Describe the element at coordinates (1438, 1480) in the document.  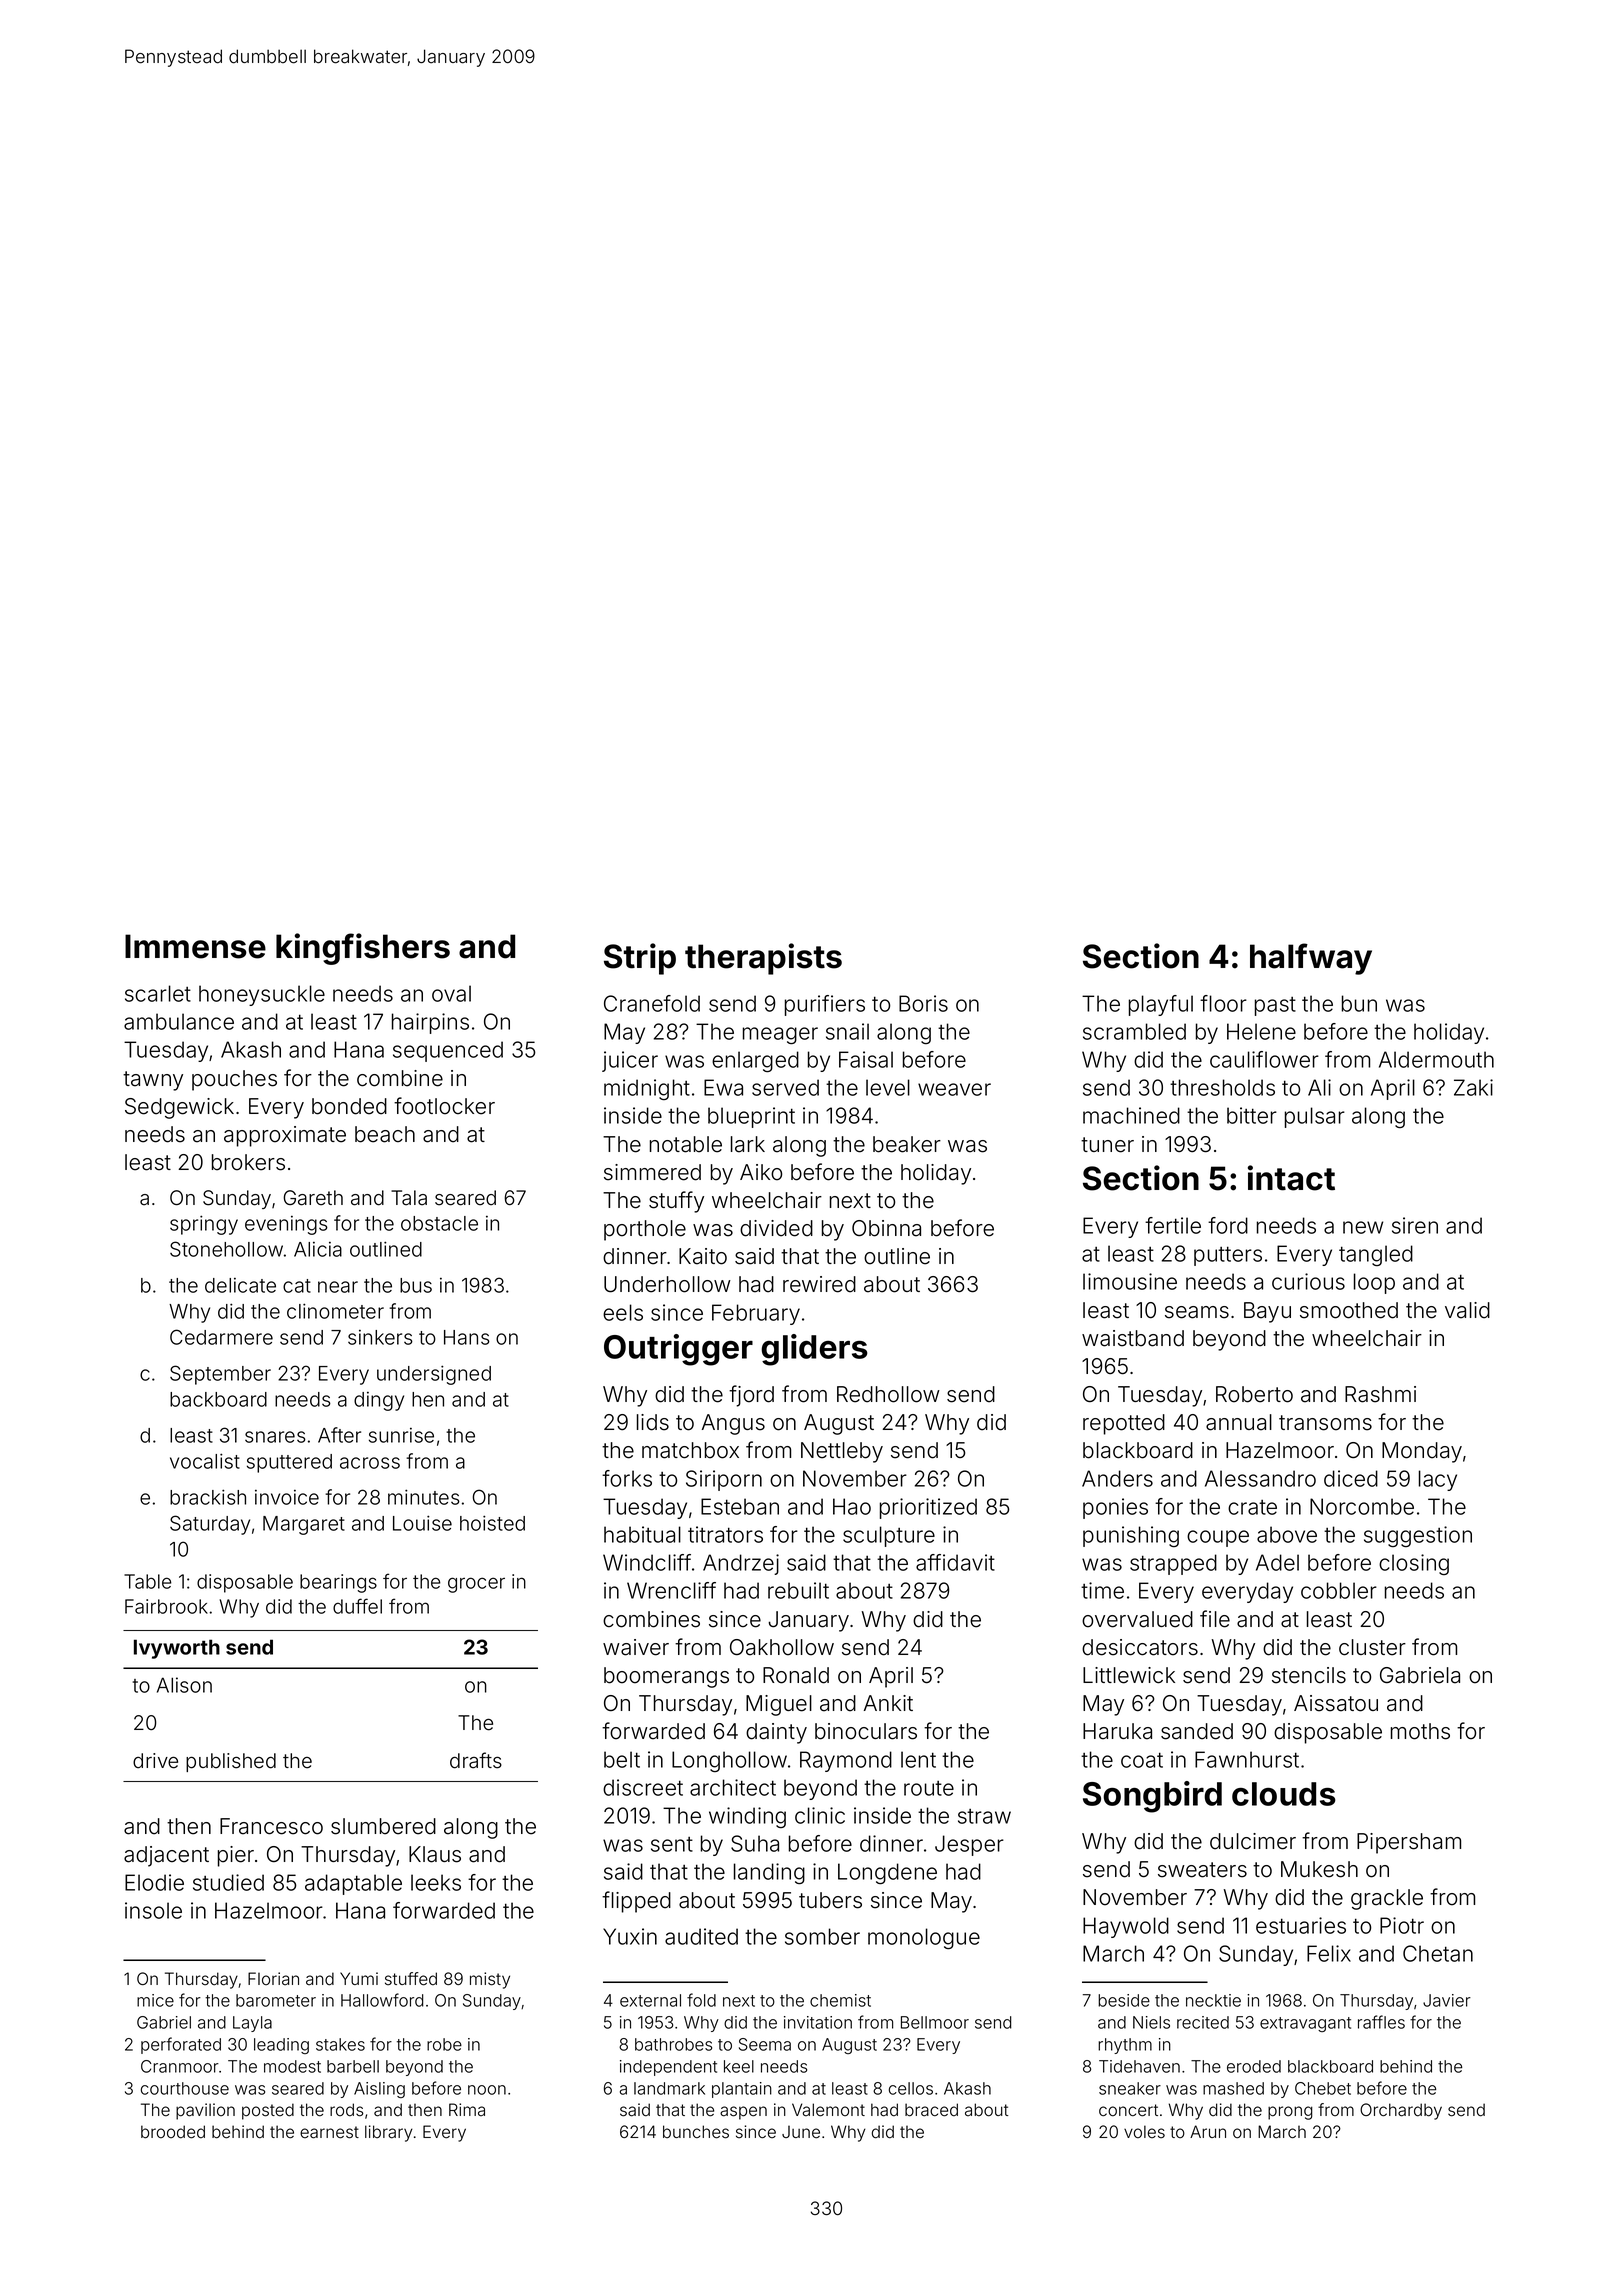
I see `lacy` at that location.
